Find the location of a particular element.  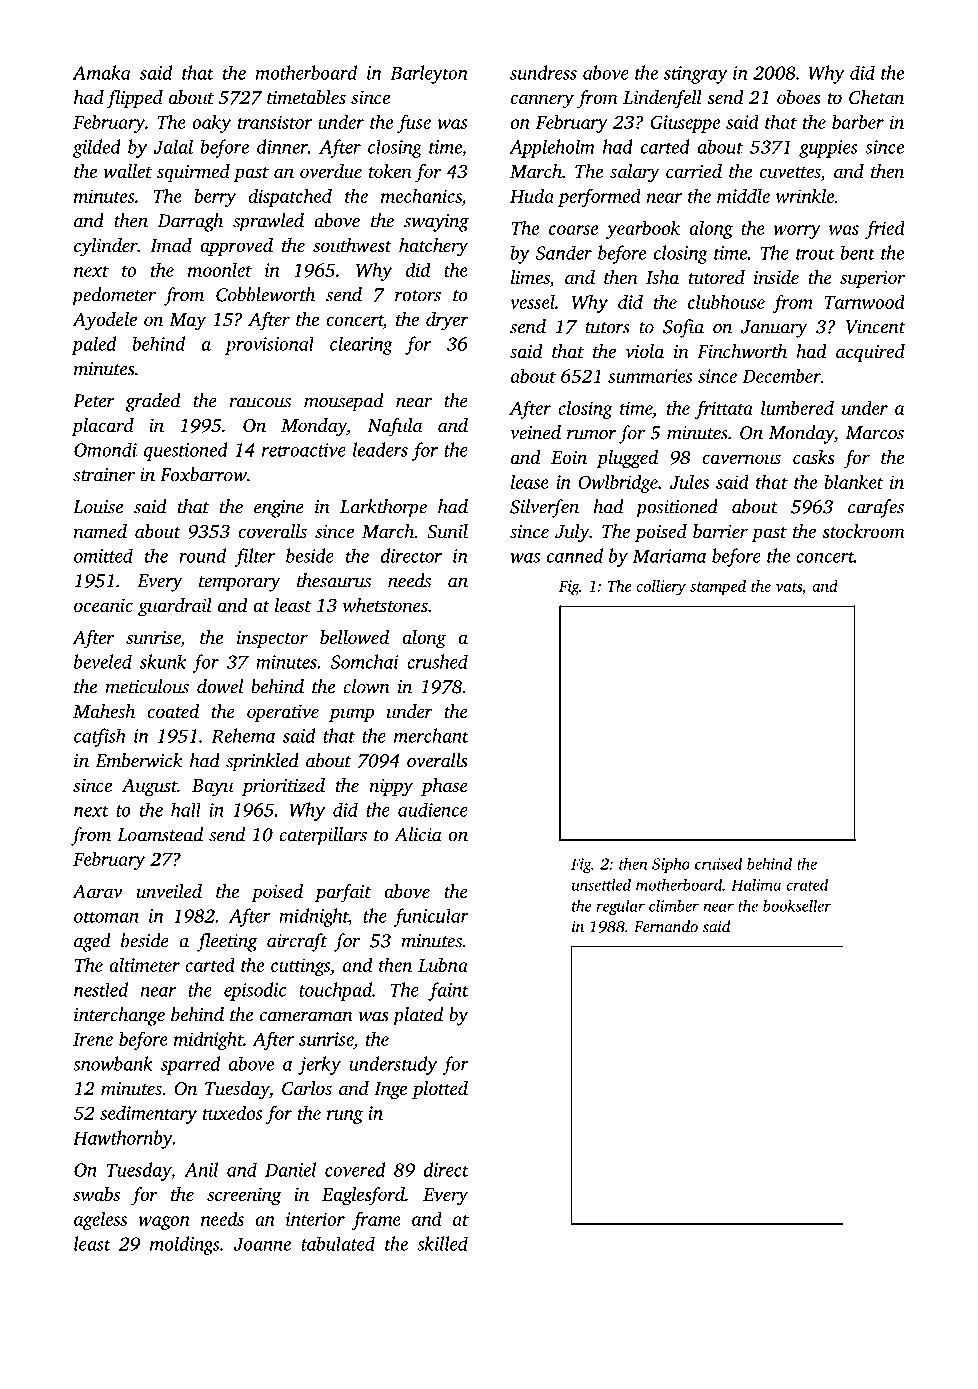

carried is located at coordinates (694, 171).
